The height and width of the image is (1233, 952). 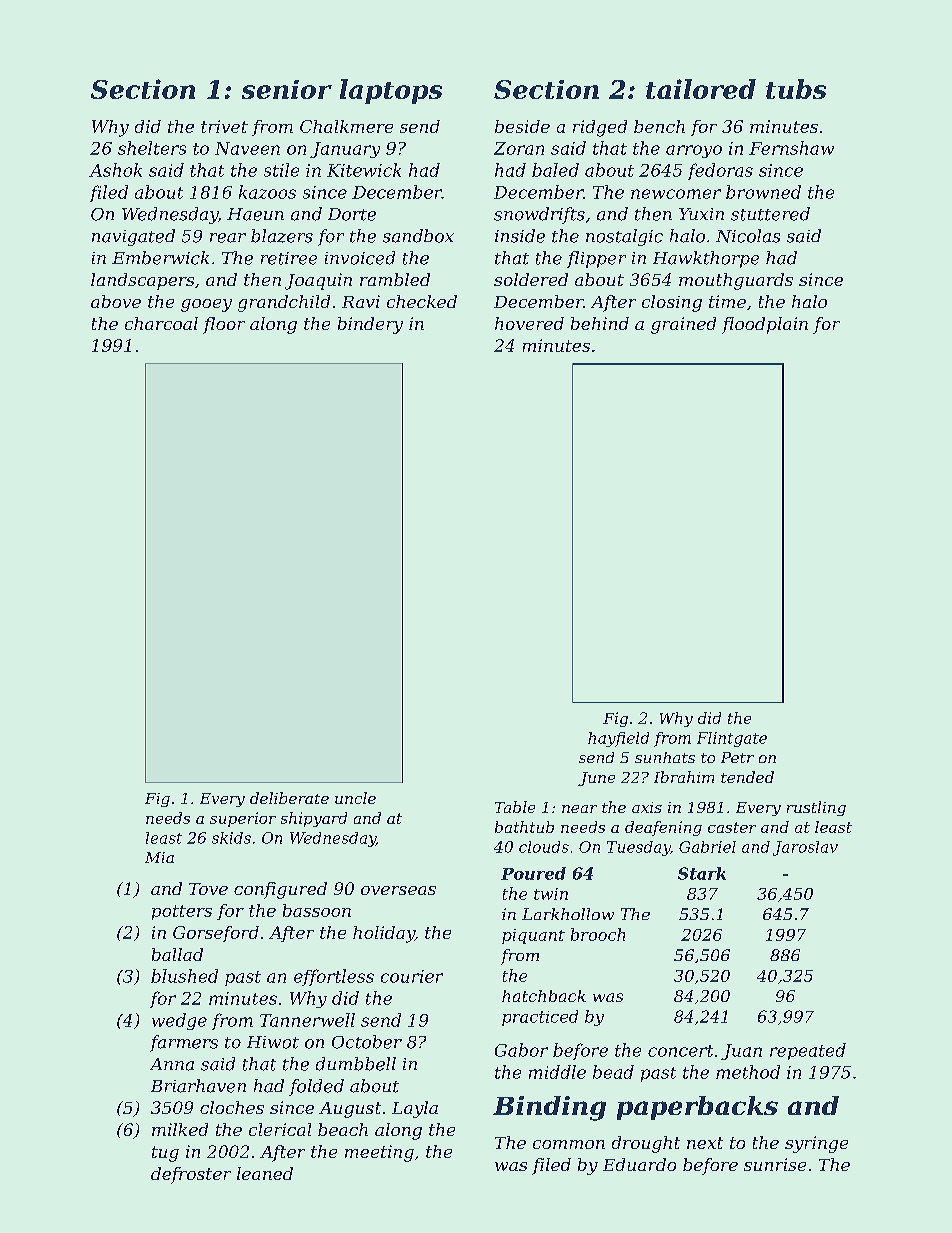 I want to click on rustling, so click(x=816, y=808).
